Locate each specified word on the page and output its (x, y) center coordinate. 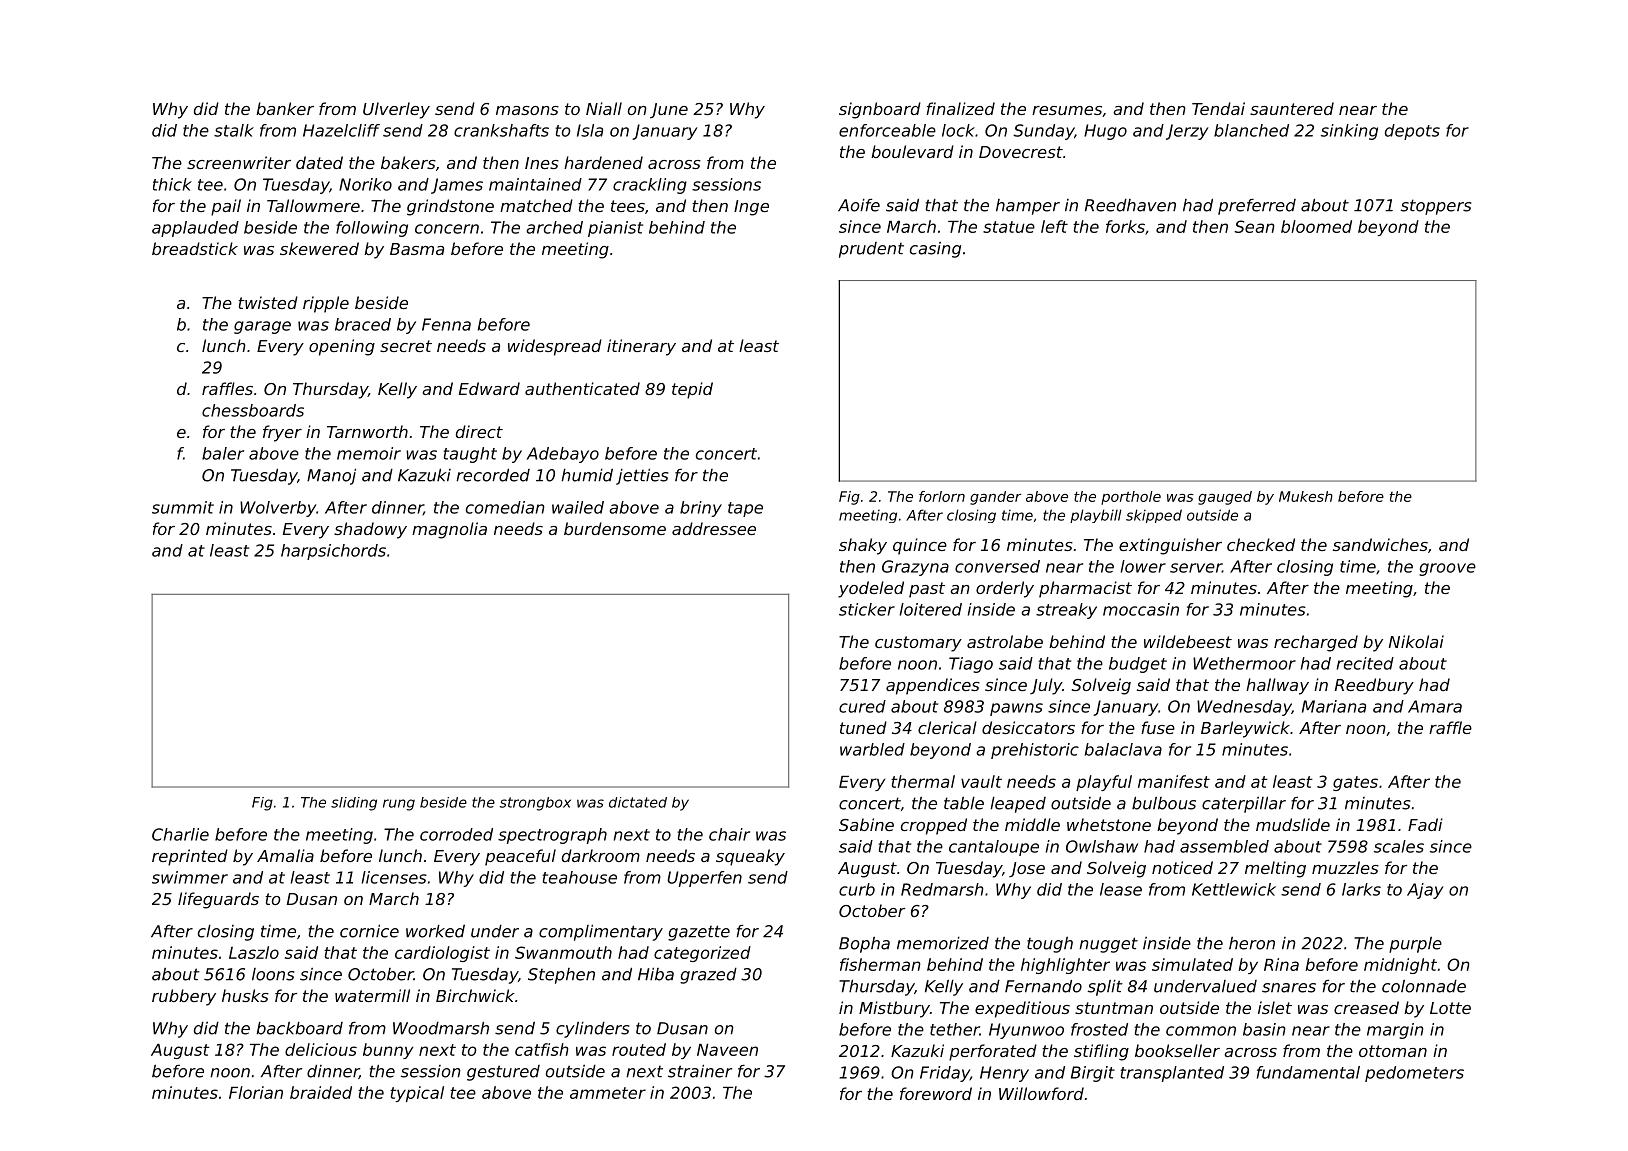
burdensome (615, 528)
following (372, 229)
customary (918, 644)
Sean (1254, 226)
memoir (369, 453)
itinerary (641, 347)
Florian (256, 1092)
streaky (1066, 611)
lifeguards (218, 900)
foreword (936, 1093)
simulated (1192, 964)
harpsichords (333, 552)
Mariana (1334, 706)
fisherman (880, 964)
